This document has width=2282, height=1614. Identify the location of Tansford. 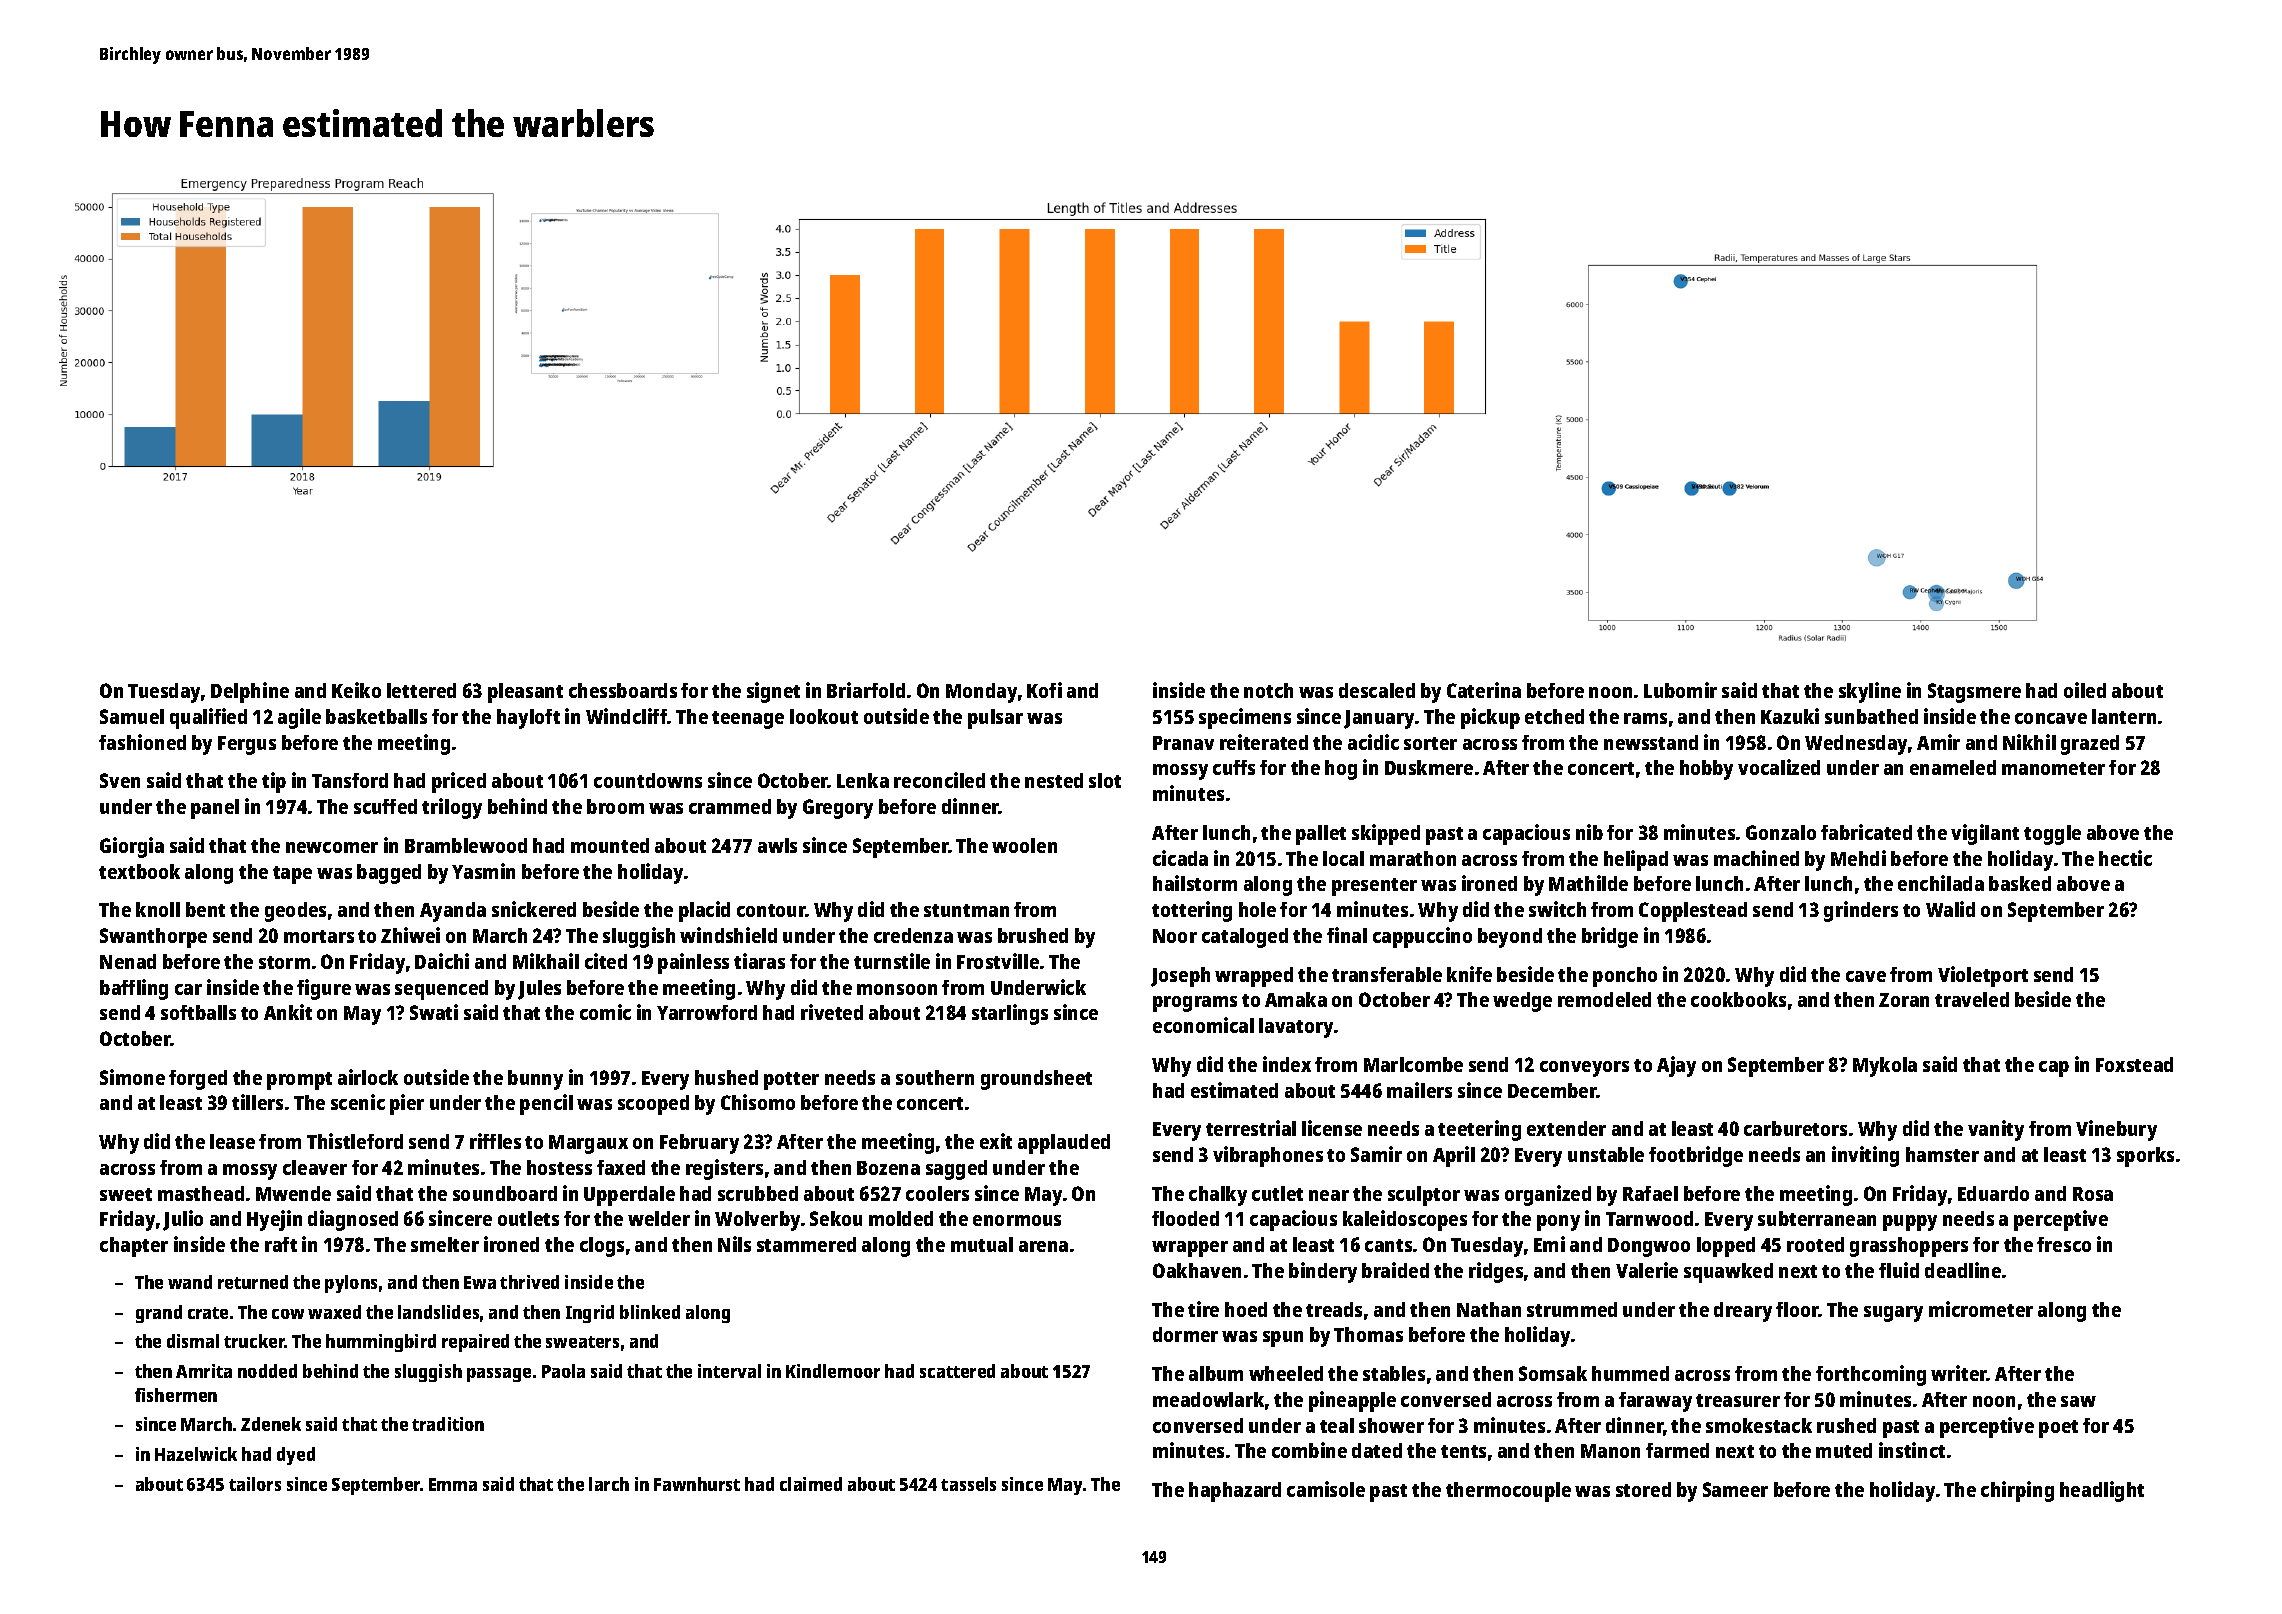
(350, 780).
